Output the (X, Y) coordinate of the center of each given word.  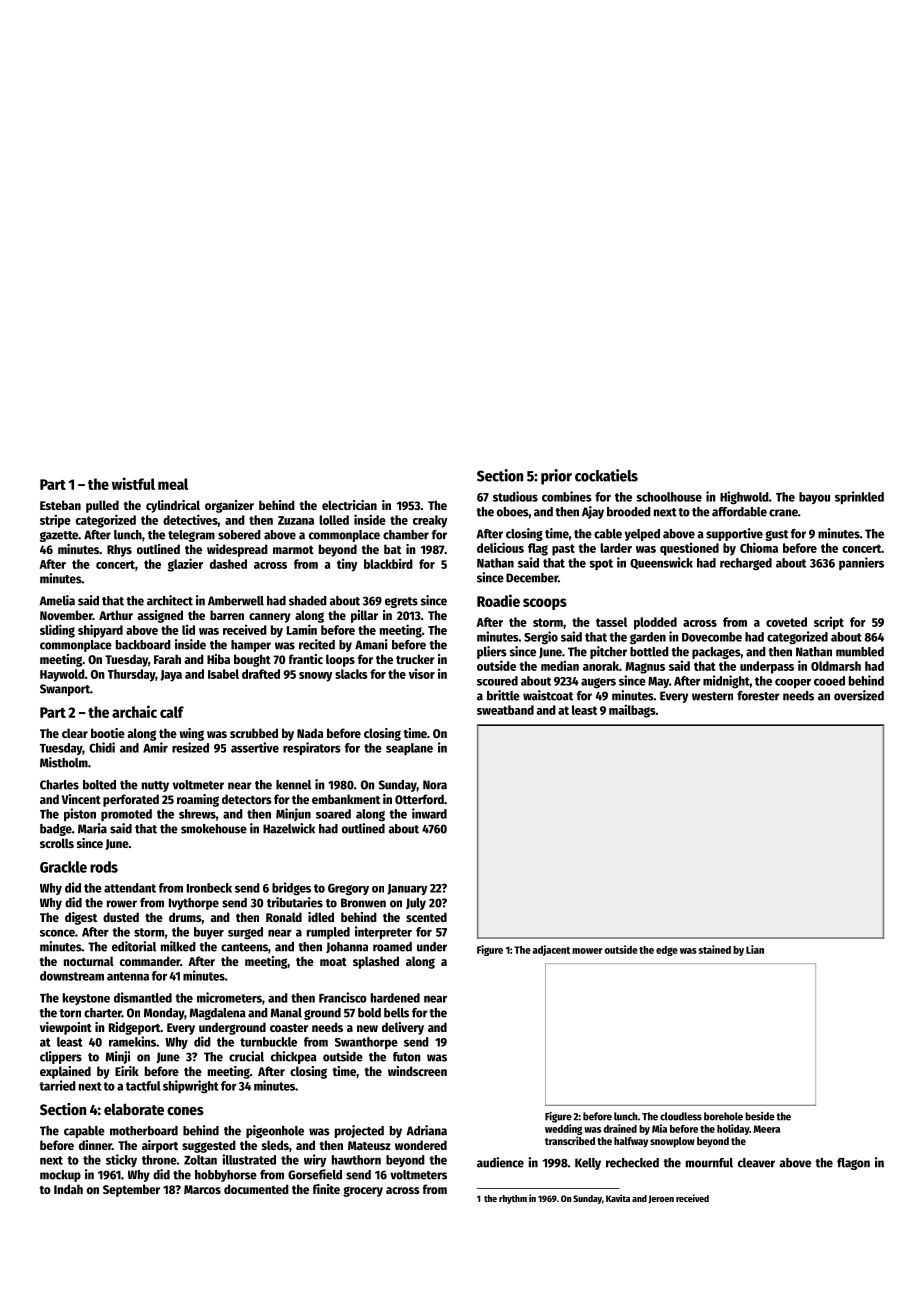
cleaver (756, 1163)
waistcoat (548, 695)
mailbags (632, 711)
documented (256, 1189)
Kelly (588, 1164)
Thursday (131, 675)
